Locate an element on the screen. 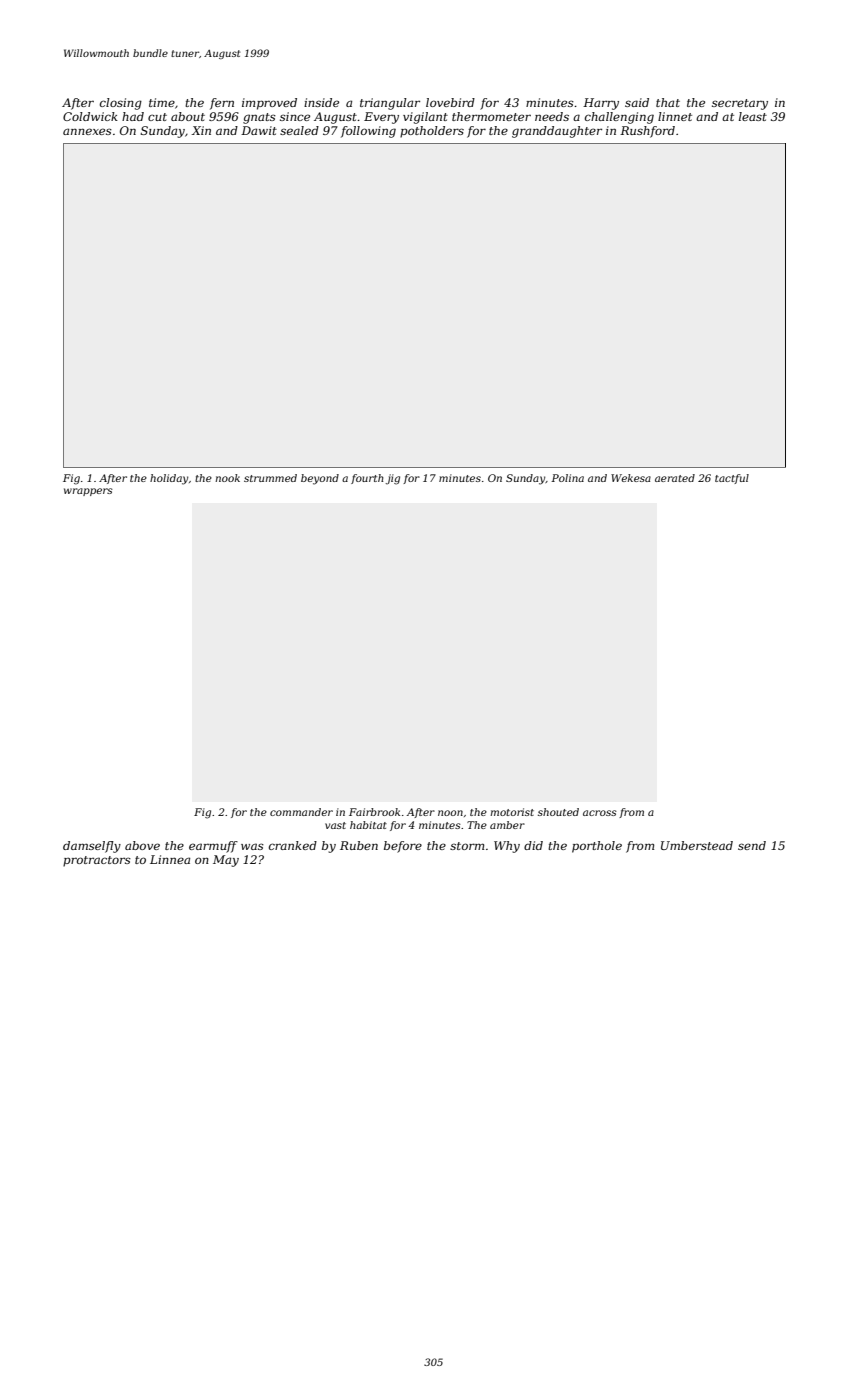  Dawit is located at coordinates (259, 130).
